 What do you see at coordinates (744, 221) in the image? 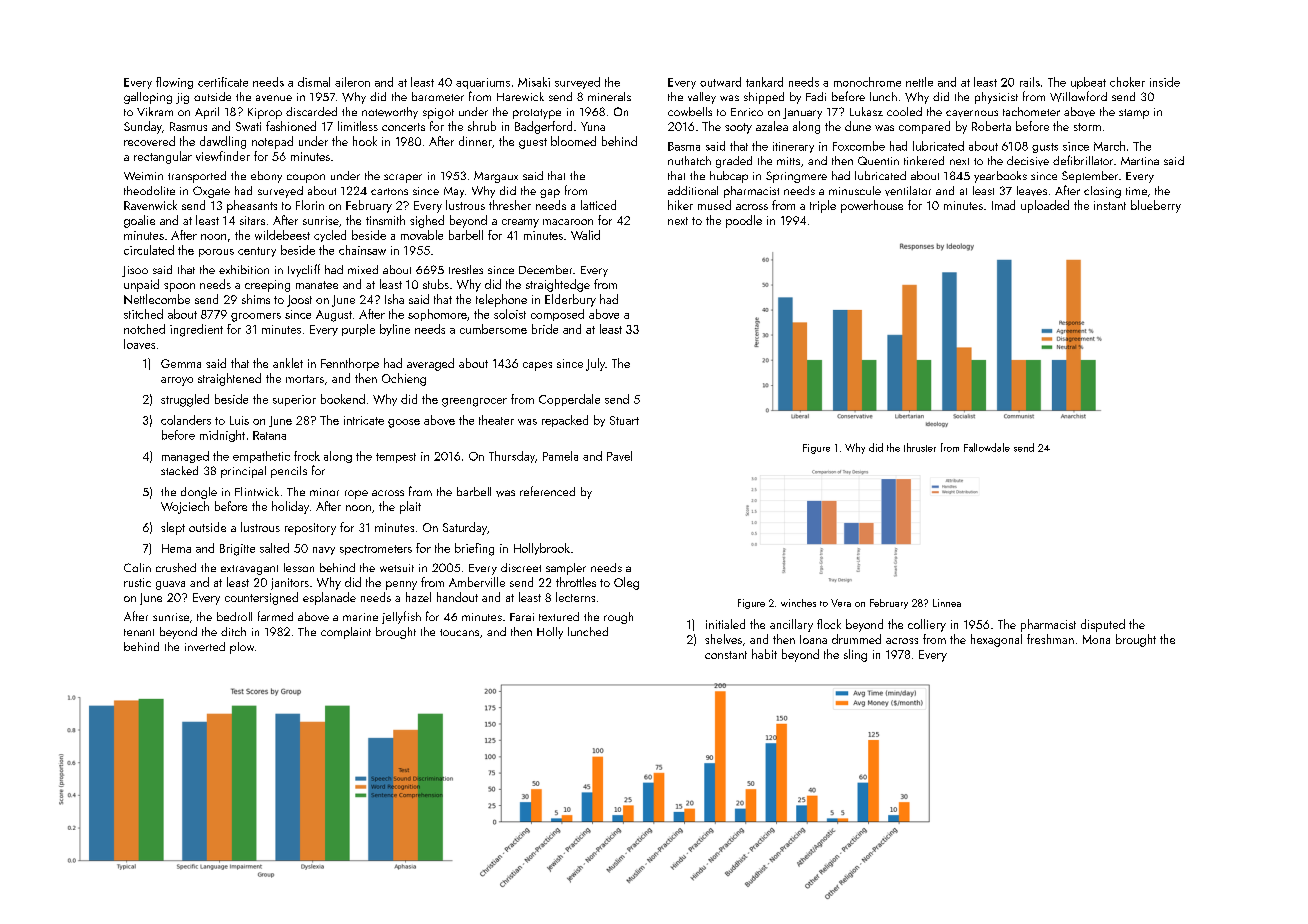
I see `poodle` at bounding box center [744, 221].
